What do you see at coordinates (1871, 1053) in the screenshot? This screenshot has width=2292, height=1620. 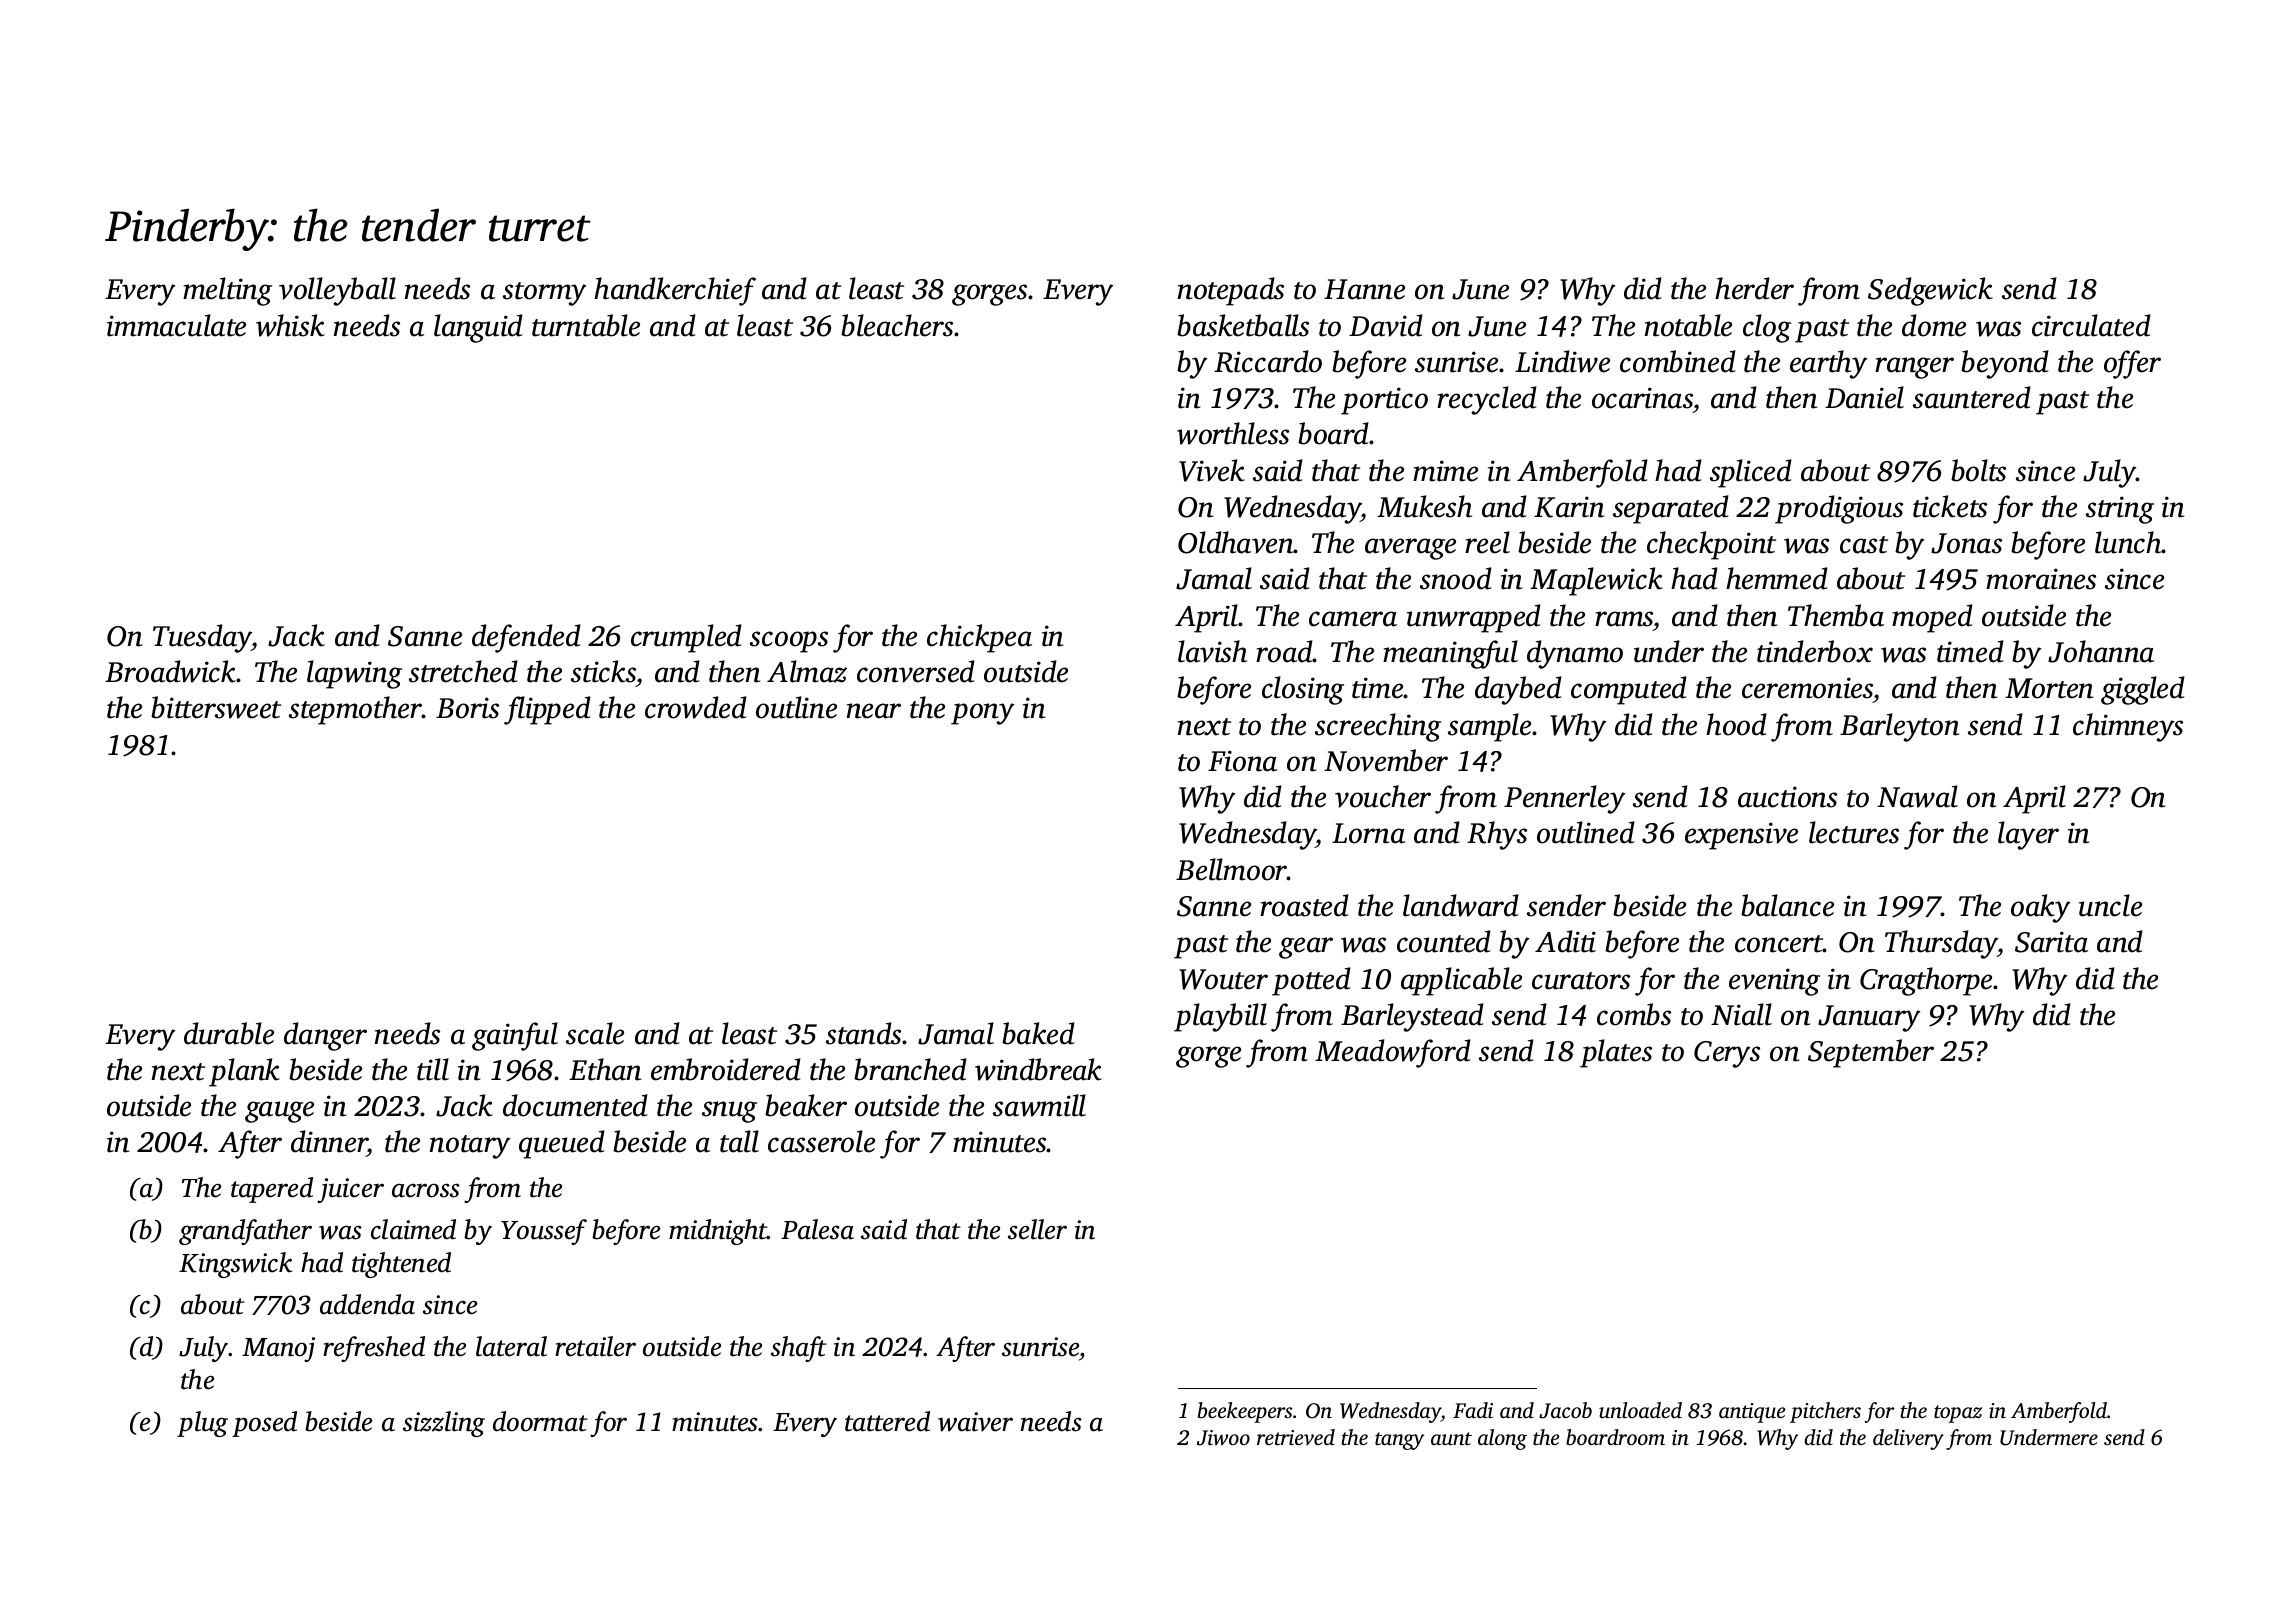 I see `September` at bounding box center [1871, 1053].
